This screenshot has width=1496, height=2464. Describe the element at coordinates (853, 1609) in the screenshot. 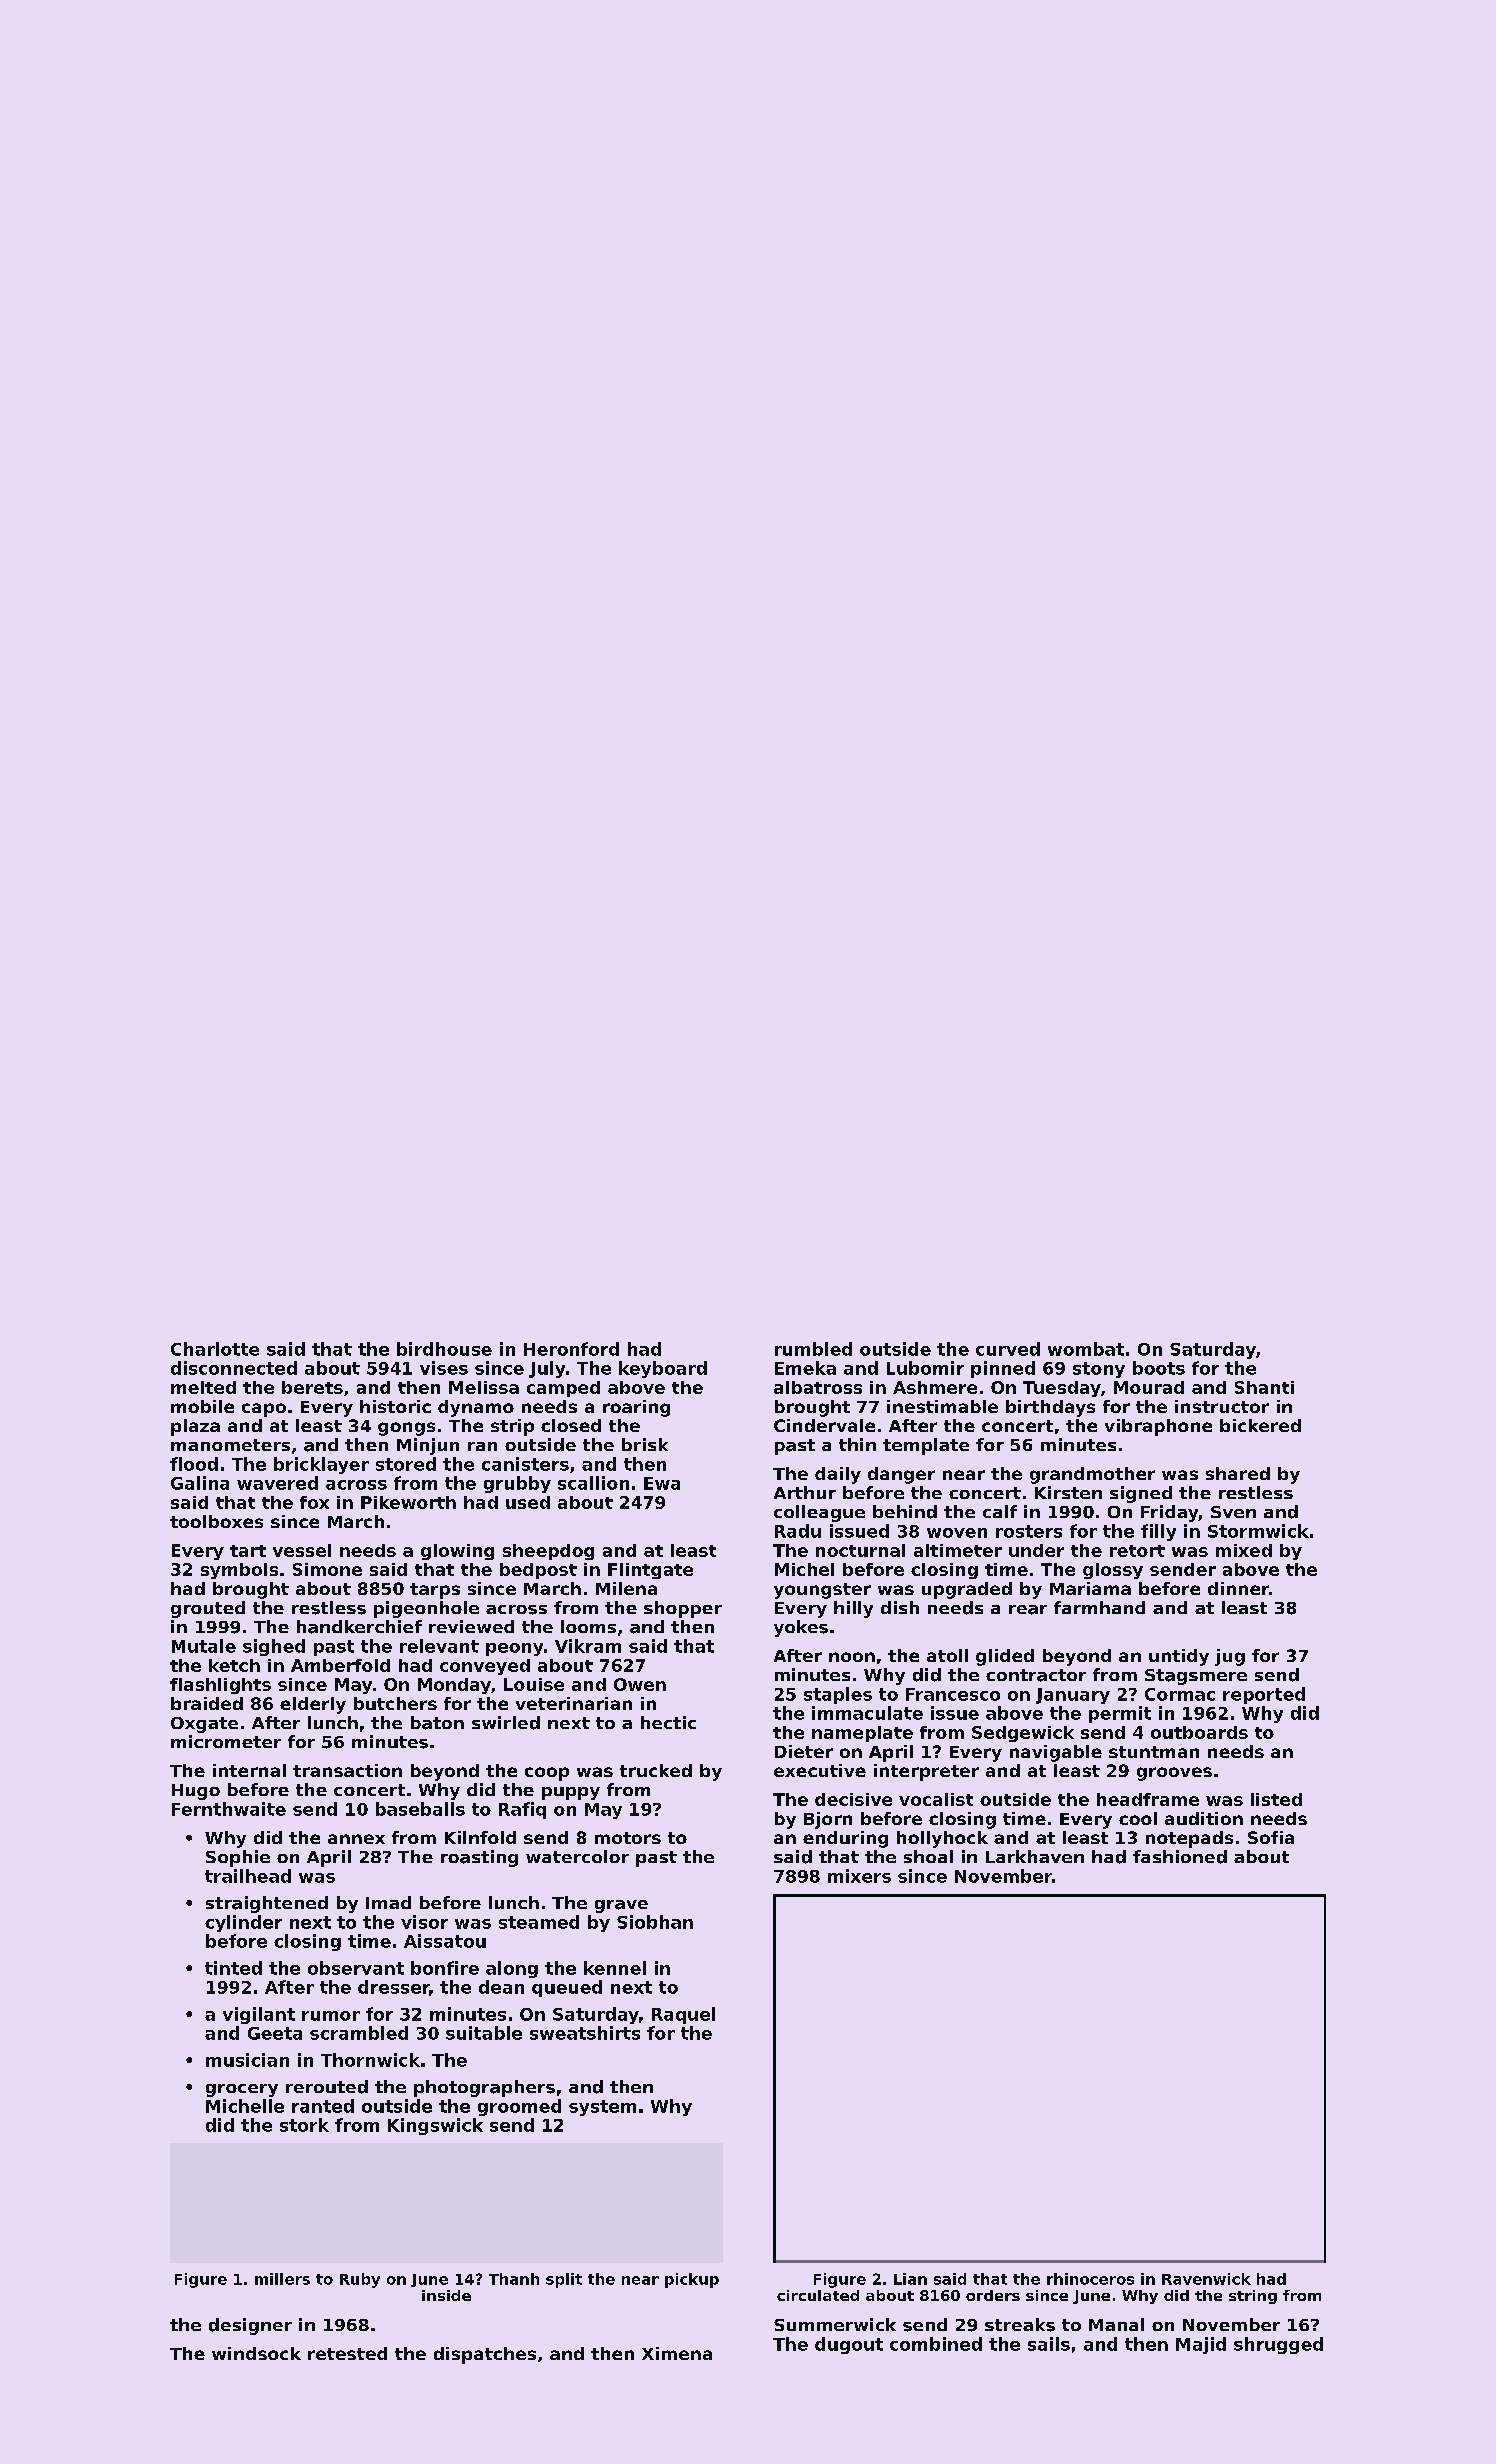

I see `hilly` at that location.
